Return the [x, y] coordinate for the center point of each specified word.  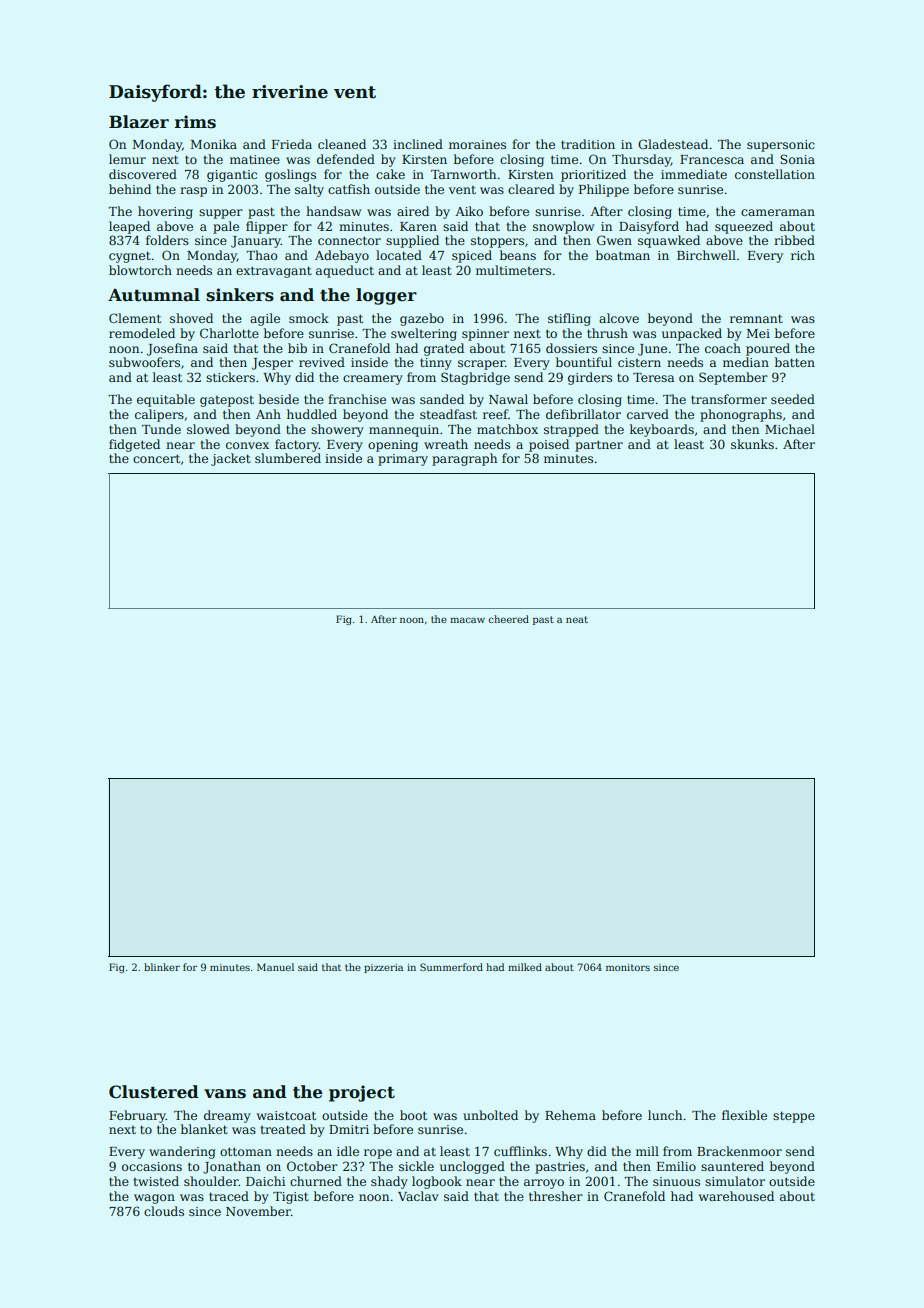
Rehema [570, 1115]
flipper [267, 227]
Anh [268, 414]
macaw [467, 620]
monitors [628, 967]
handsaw [333, 211]
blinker [162, 967]
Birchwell [706, 255]
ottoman [246, 1151]
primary [403, 460]
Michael [790, 429]
